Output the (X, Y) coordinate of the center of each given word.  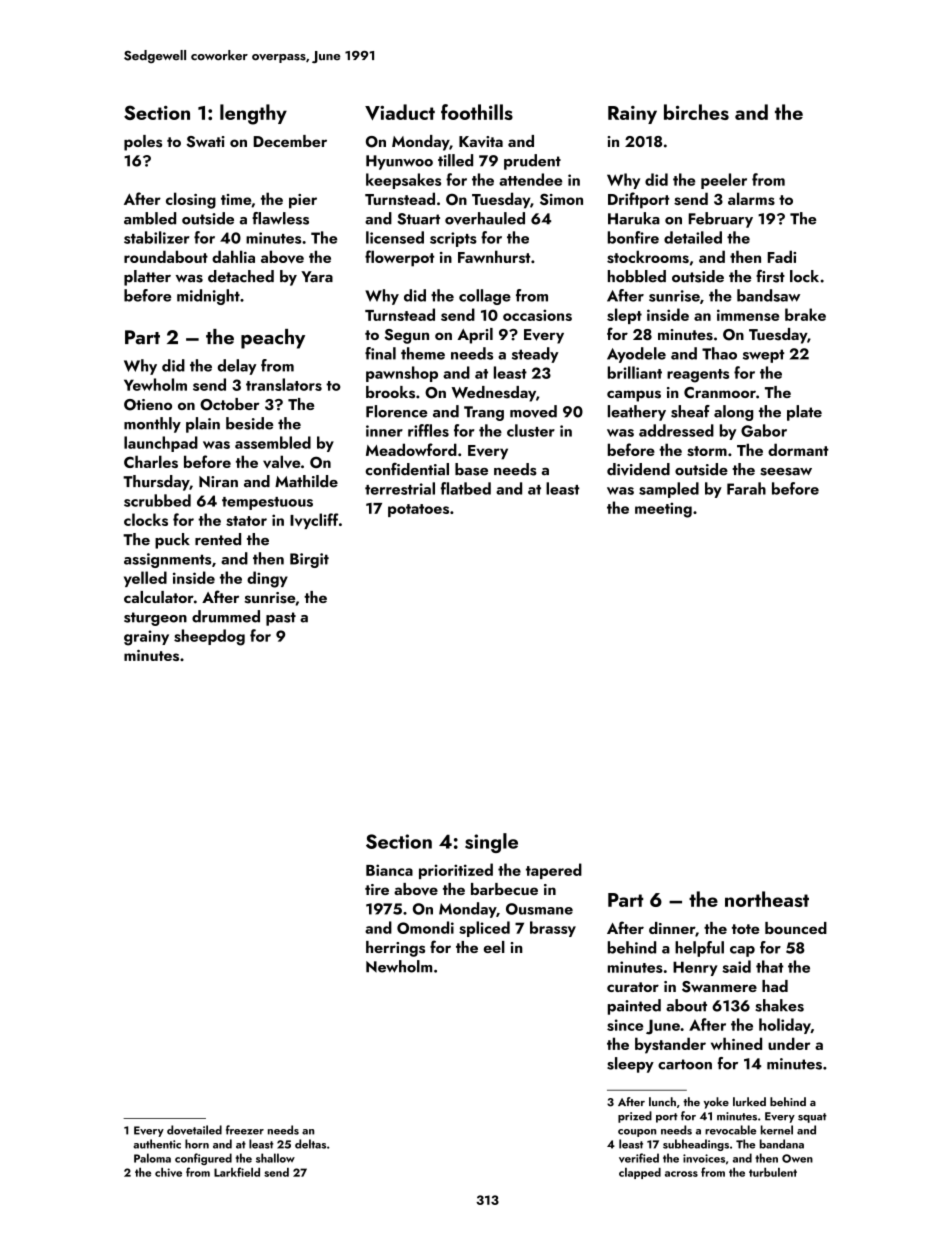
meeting (663, 510)
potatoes (418, 510)
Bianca (389, 870)
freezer (245, 1130)
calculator (159, 597)
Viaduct (400, 112)
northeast (767, 899)
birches (696, 112)
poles (143, 143)
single (491, 843)
